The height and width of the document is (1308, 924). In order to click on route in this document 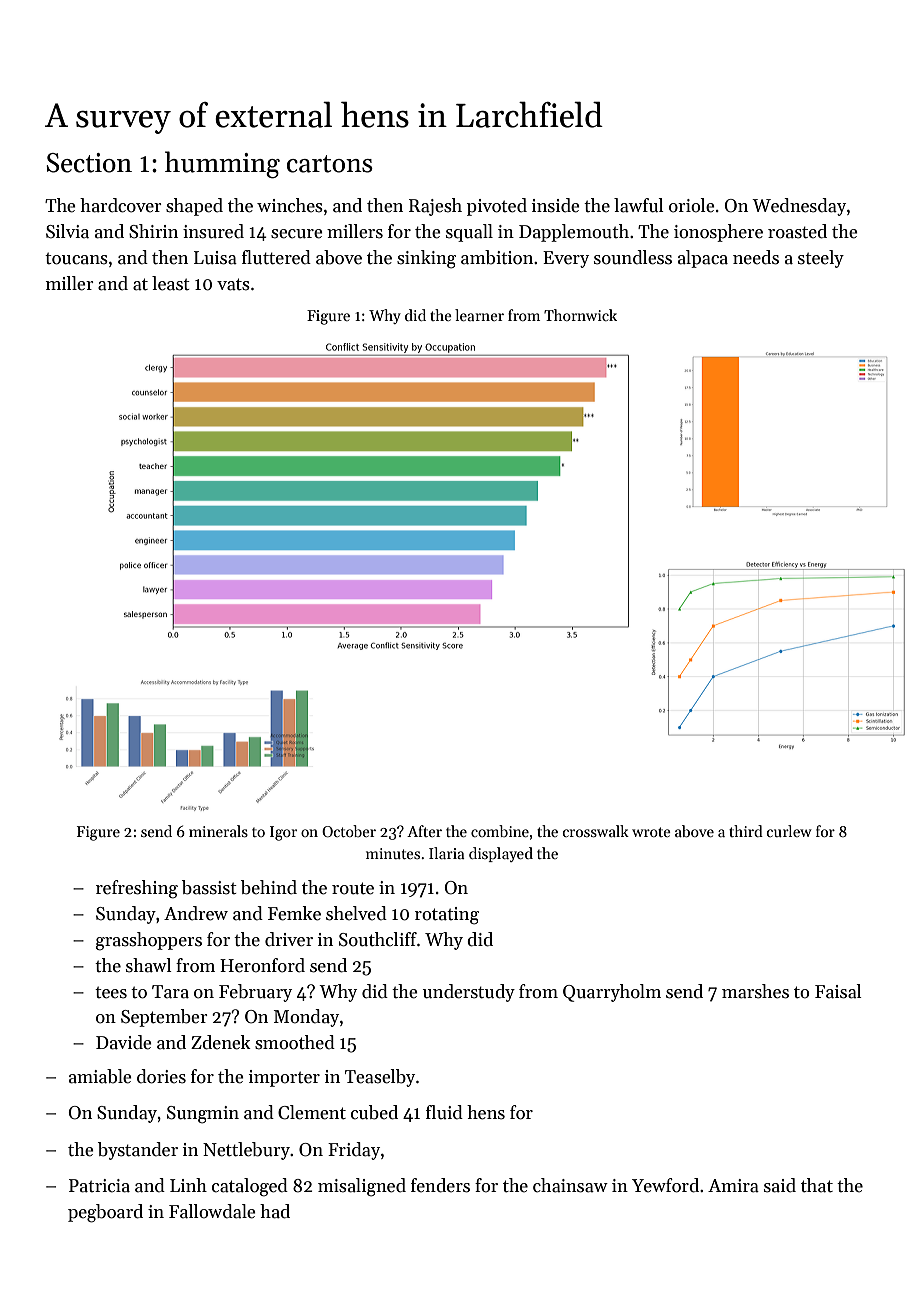, I will do `click(353, 888)`.
